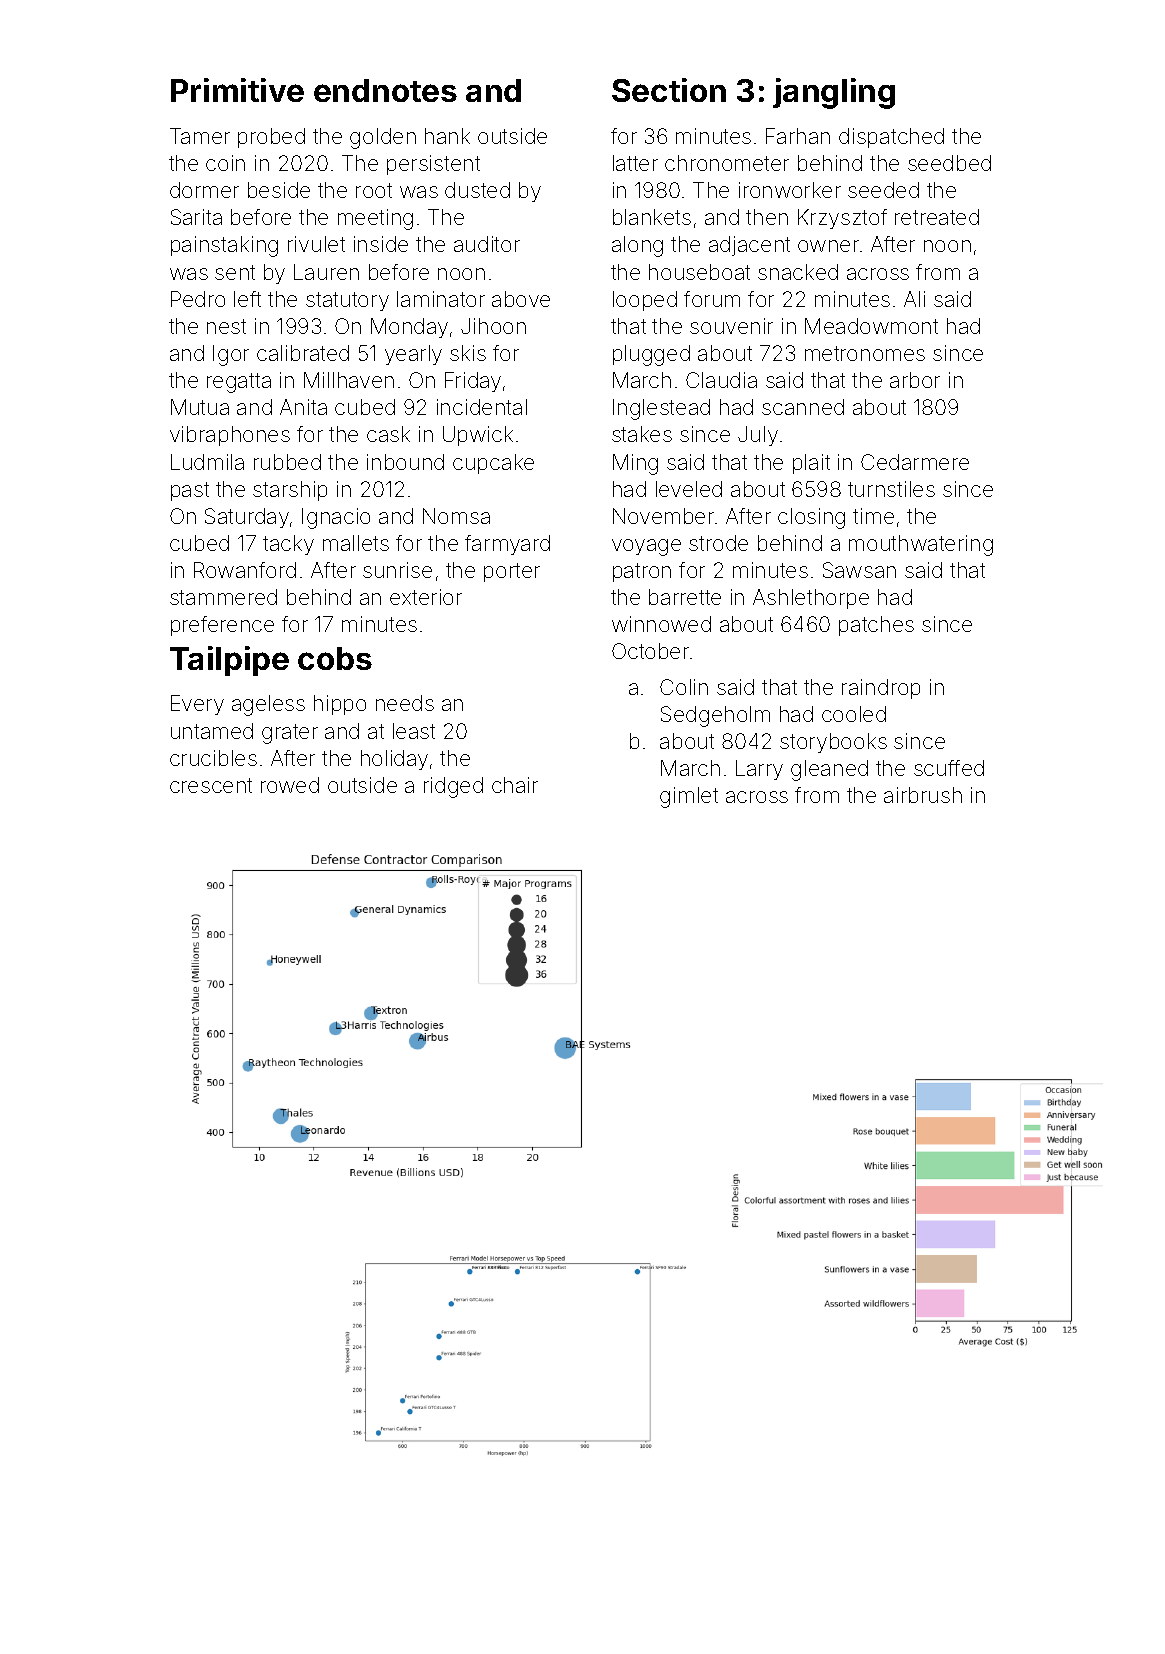 The height and width of the document is (1654, 1165). What do you see at coordinates (226, 326) in the document?
I see `nest` at bounding box center [226, 326].
